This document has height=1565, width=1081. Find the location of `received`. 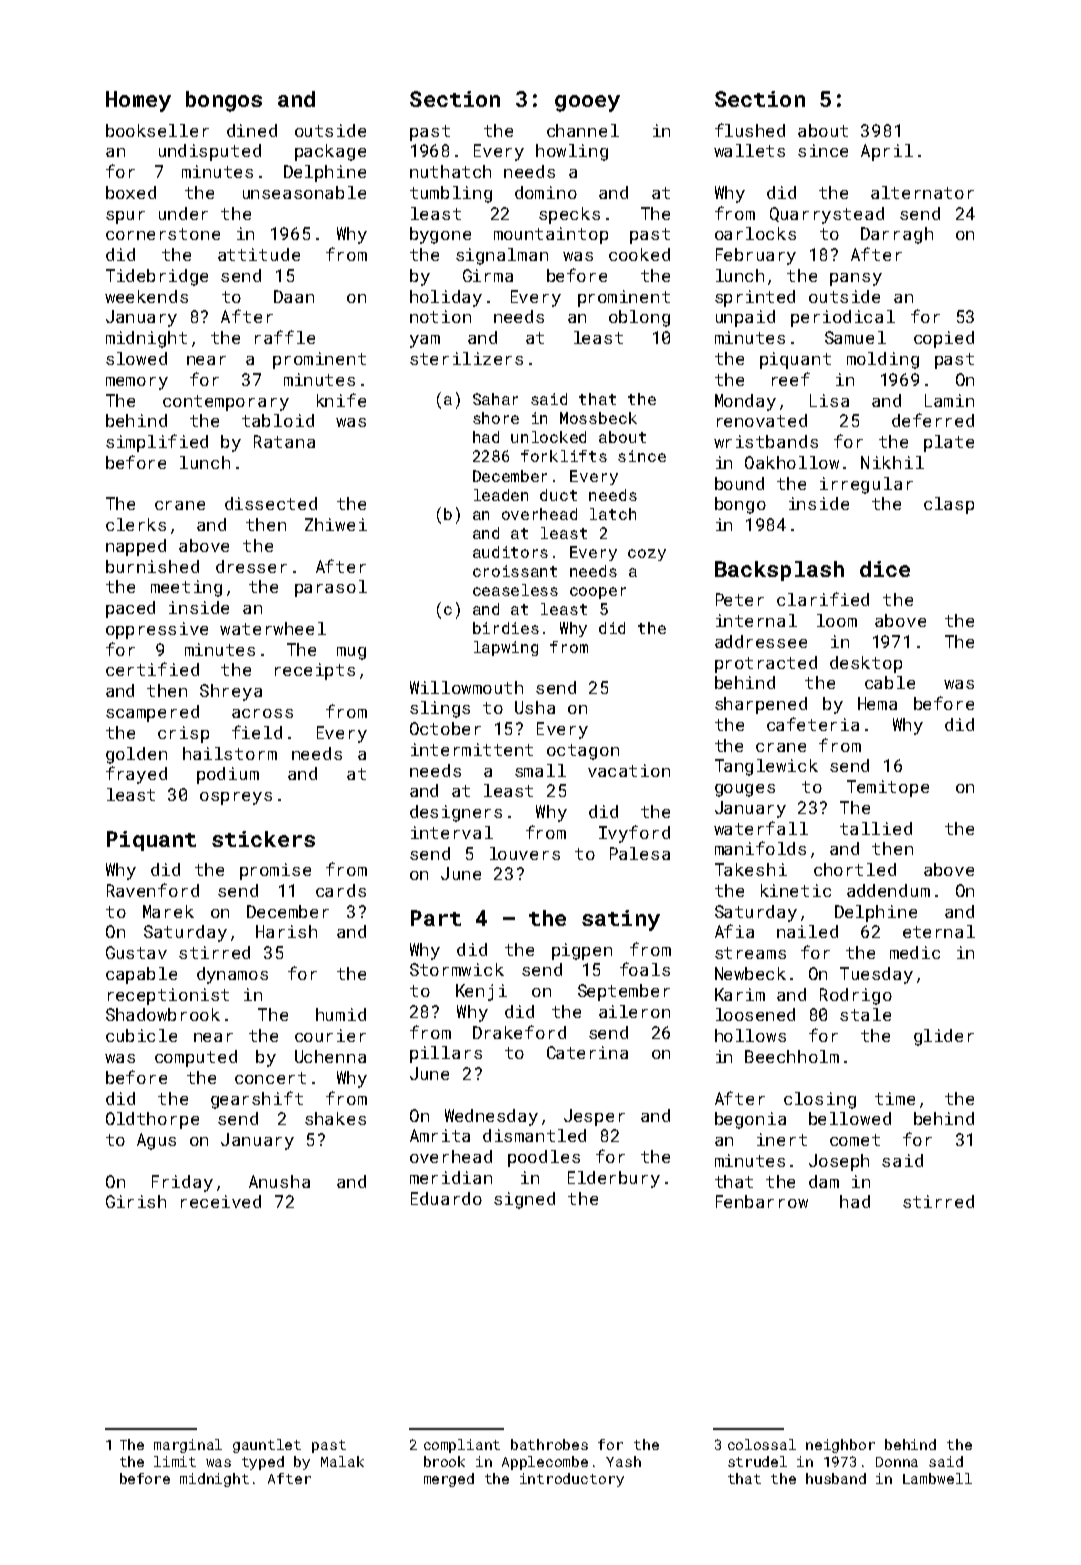

received is located at coordinates (221, 1201).
